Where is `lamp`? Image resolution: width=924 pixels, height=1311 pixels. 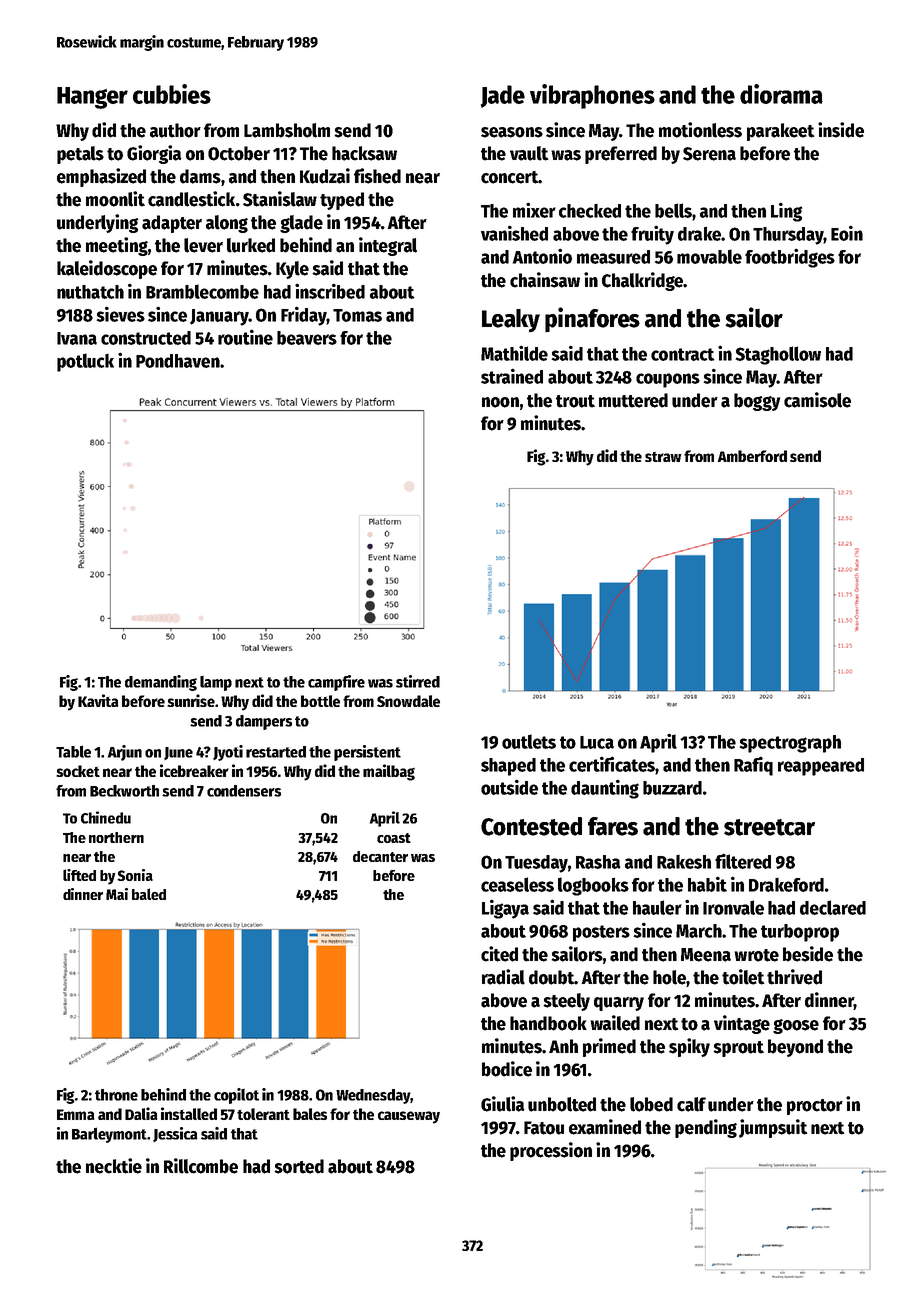 lamp is located at coordinates (216, 683).
